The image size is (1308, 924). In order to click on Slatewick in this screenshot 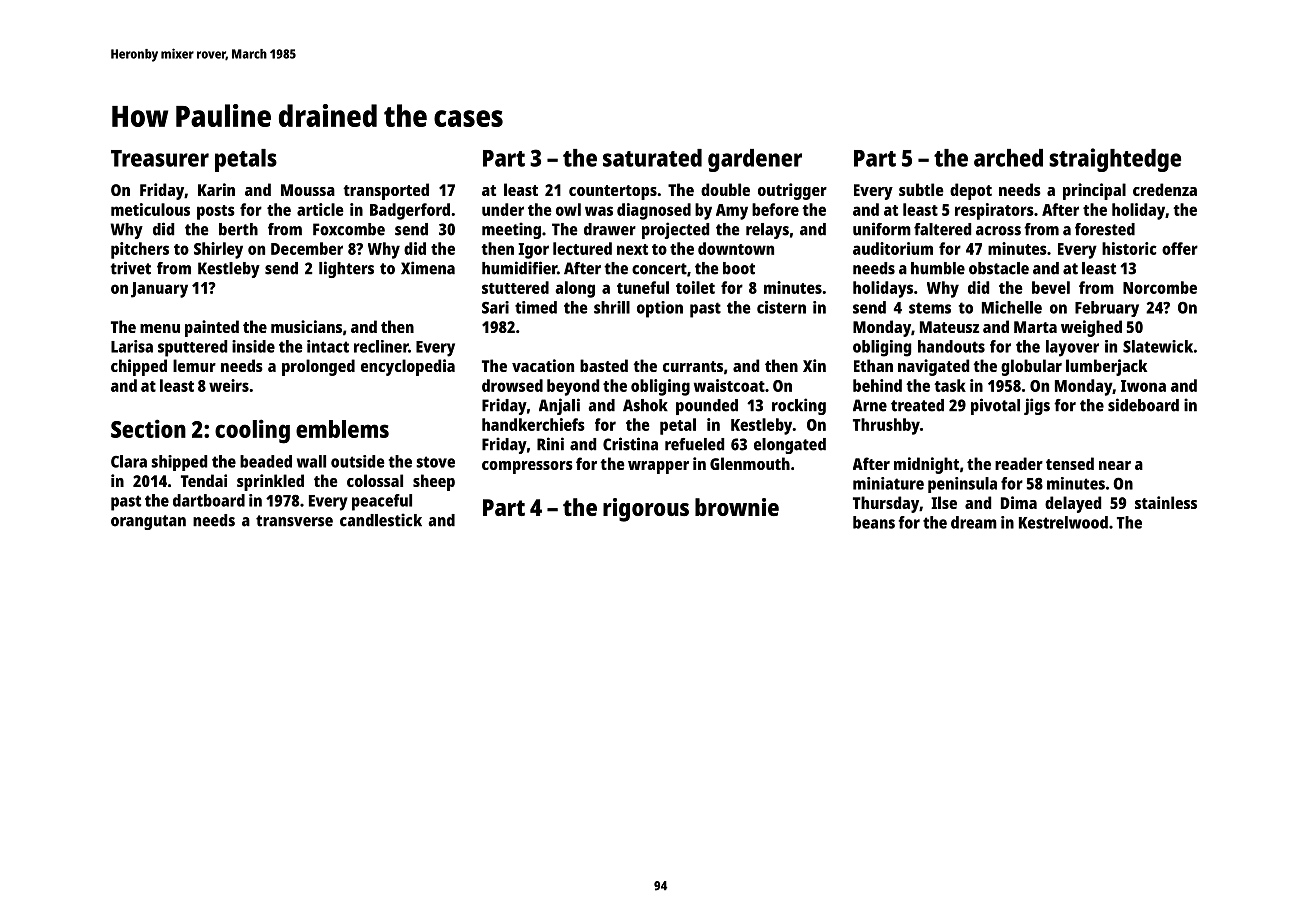, I will do `click(1158, 346)`.
